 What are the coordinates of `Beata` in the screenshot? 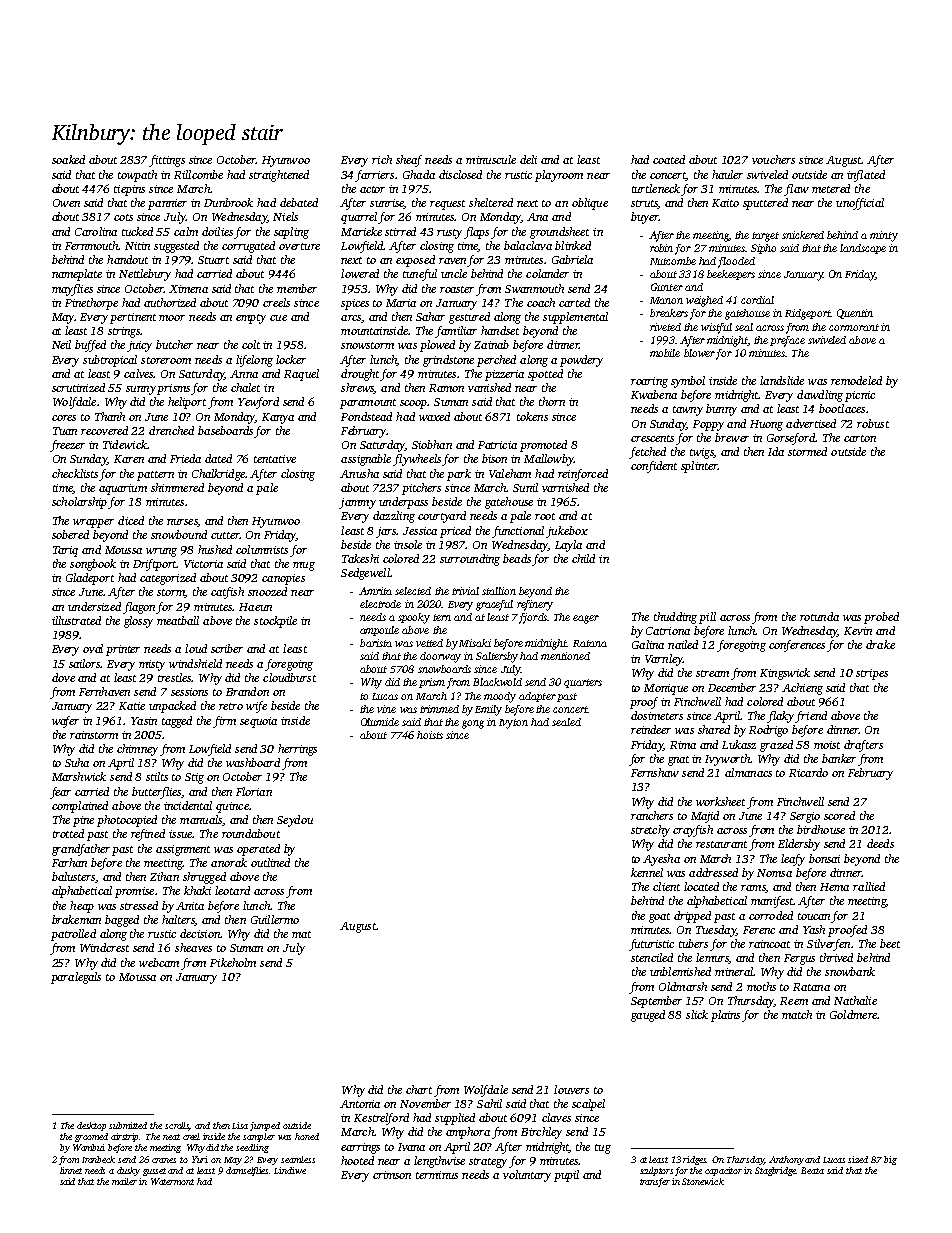 It's located at (812, 1170).
